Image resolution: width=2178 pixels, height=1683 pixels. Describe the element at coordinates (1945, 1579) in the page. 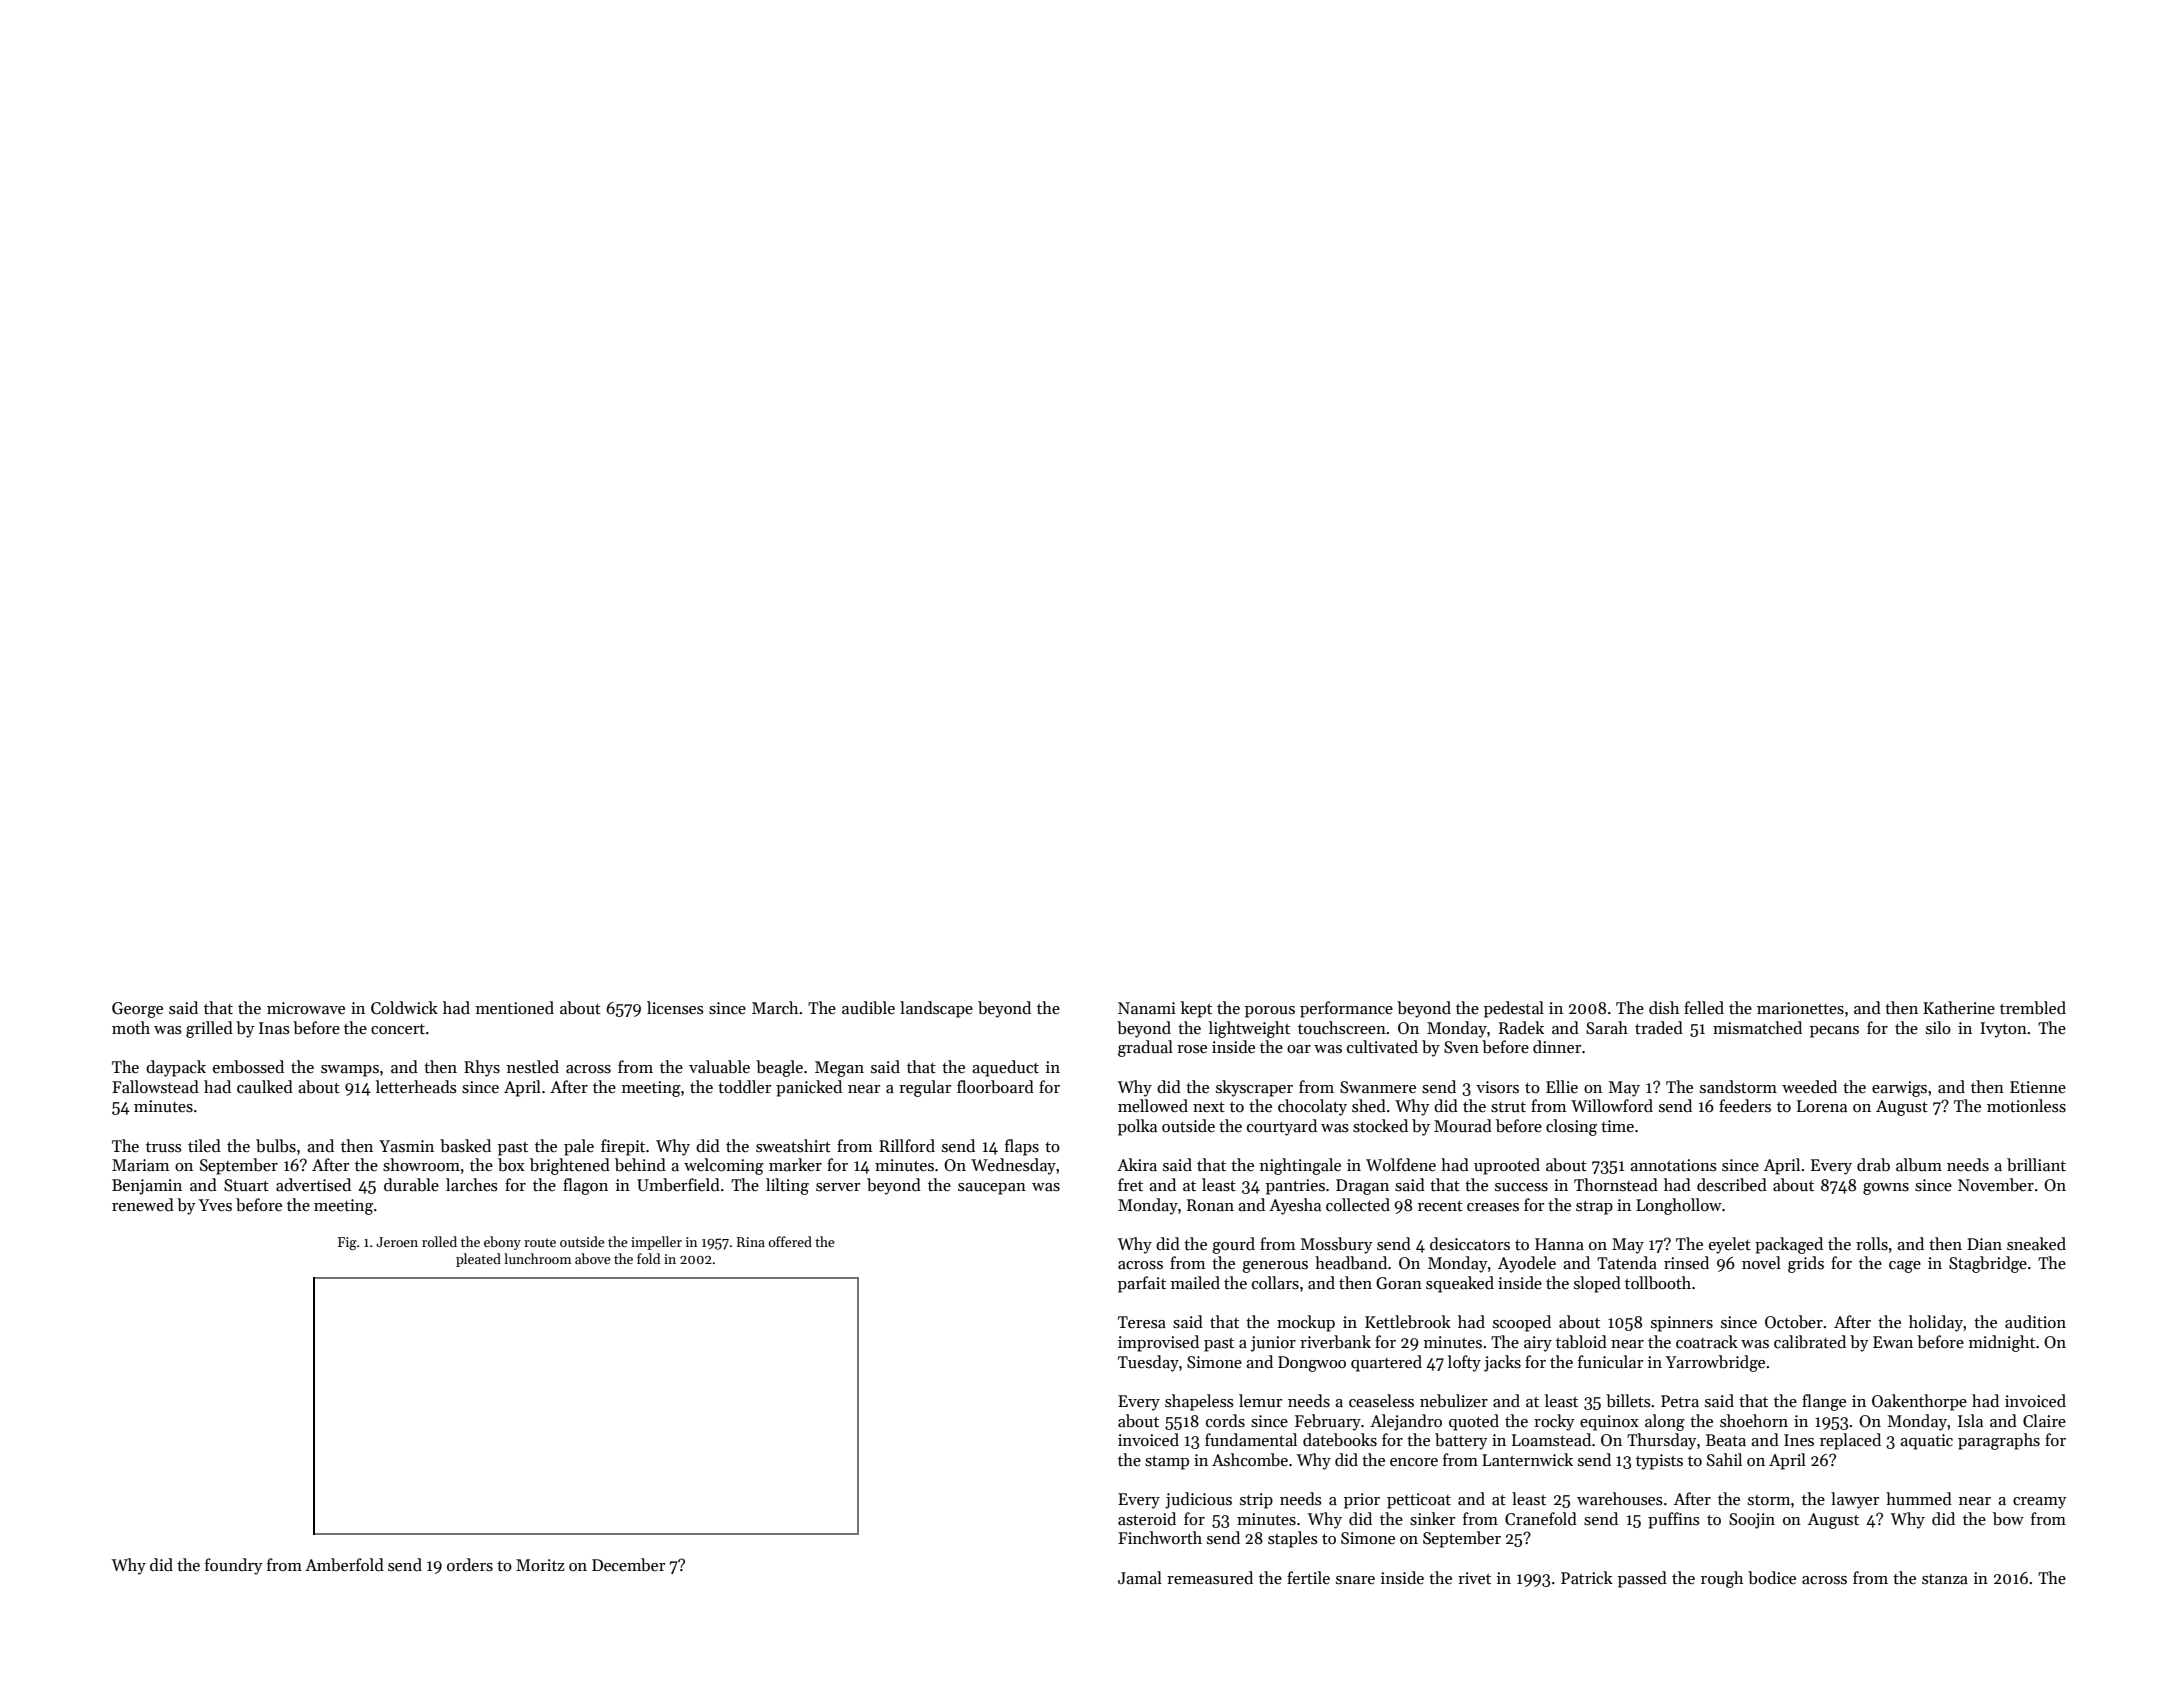

I see `stanza` at that location.
